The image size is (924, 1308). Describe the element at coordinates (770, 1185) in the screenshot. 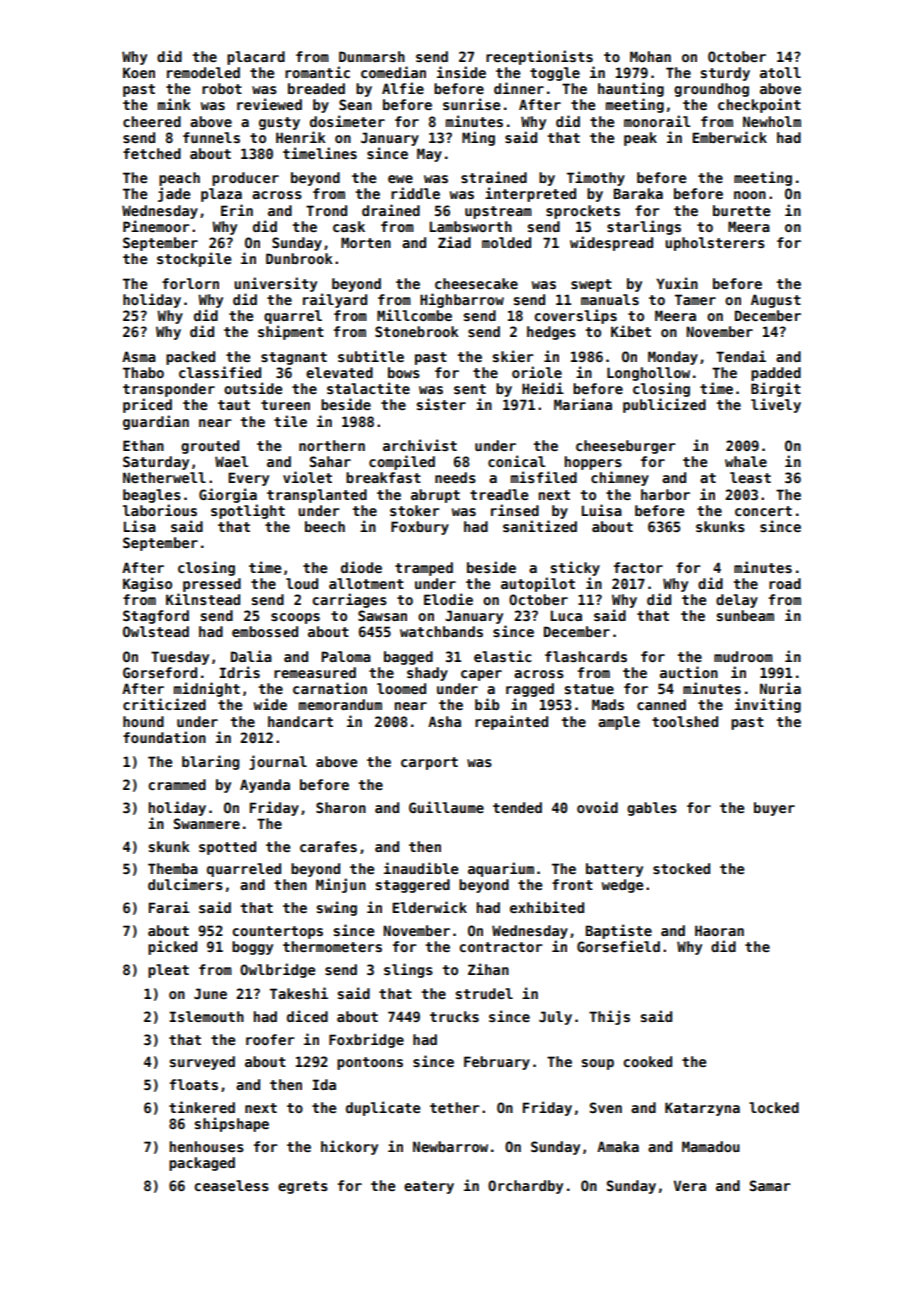

I see `Samar` at that location.
